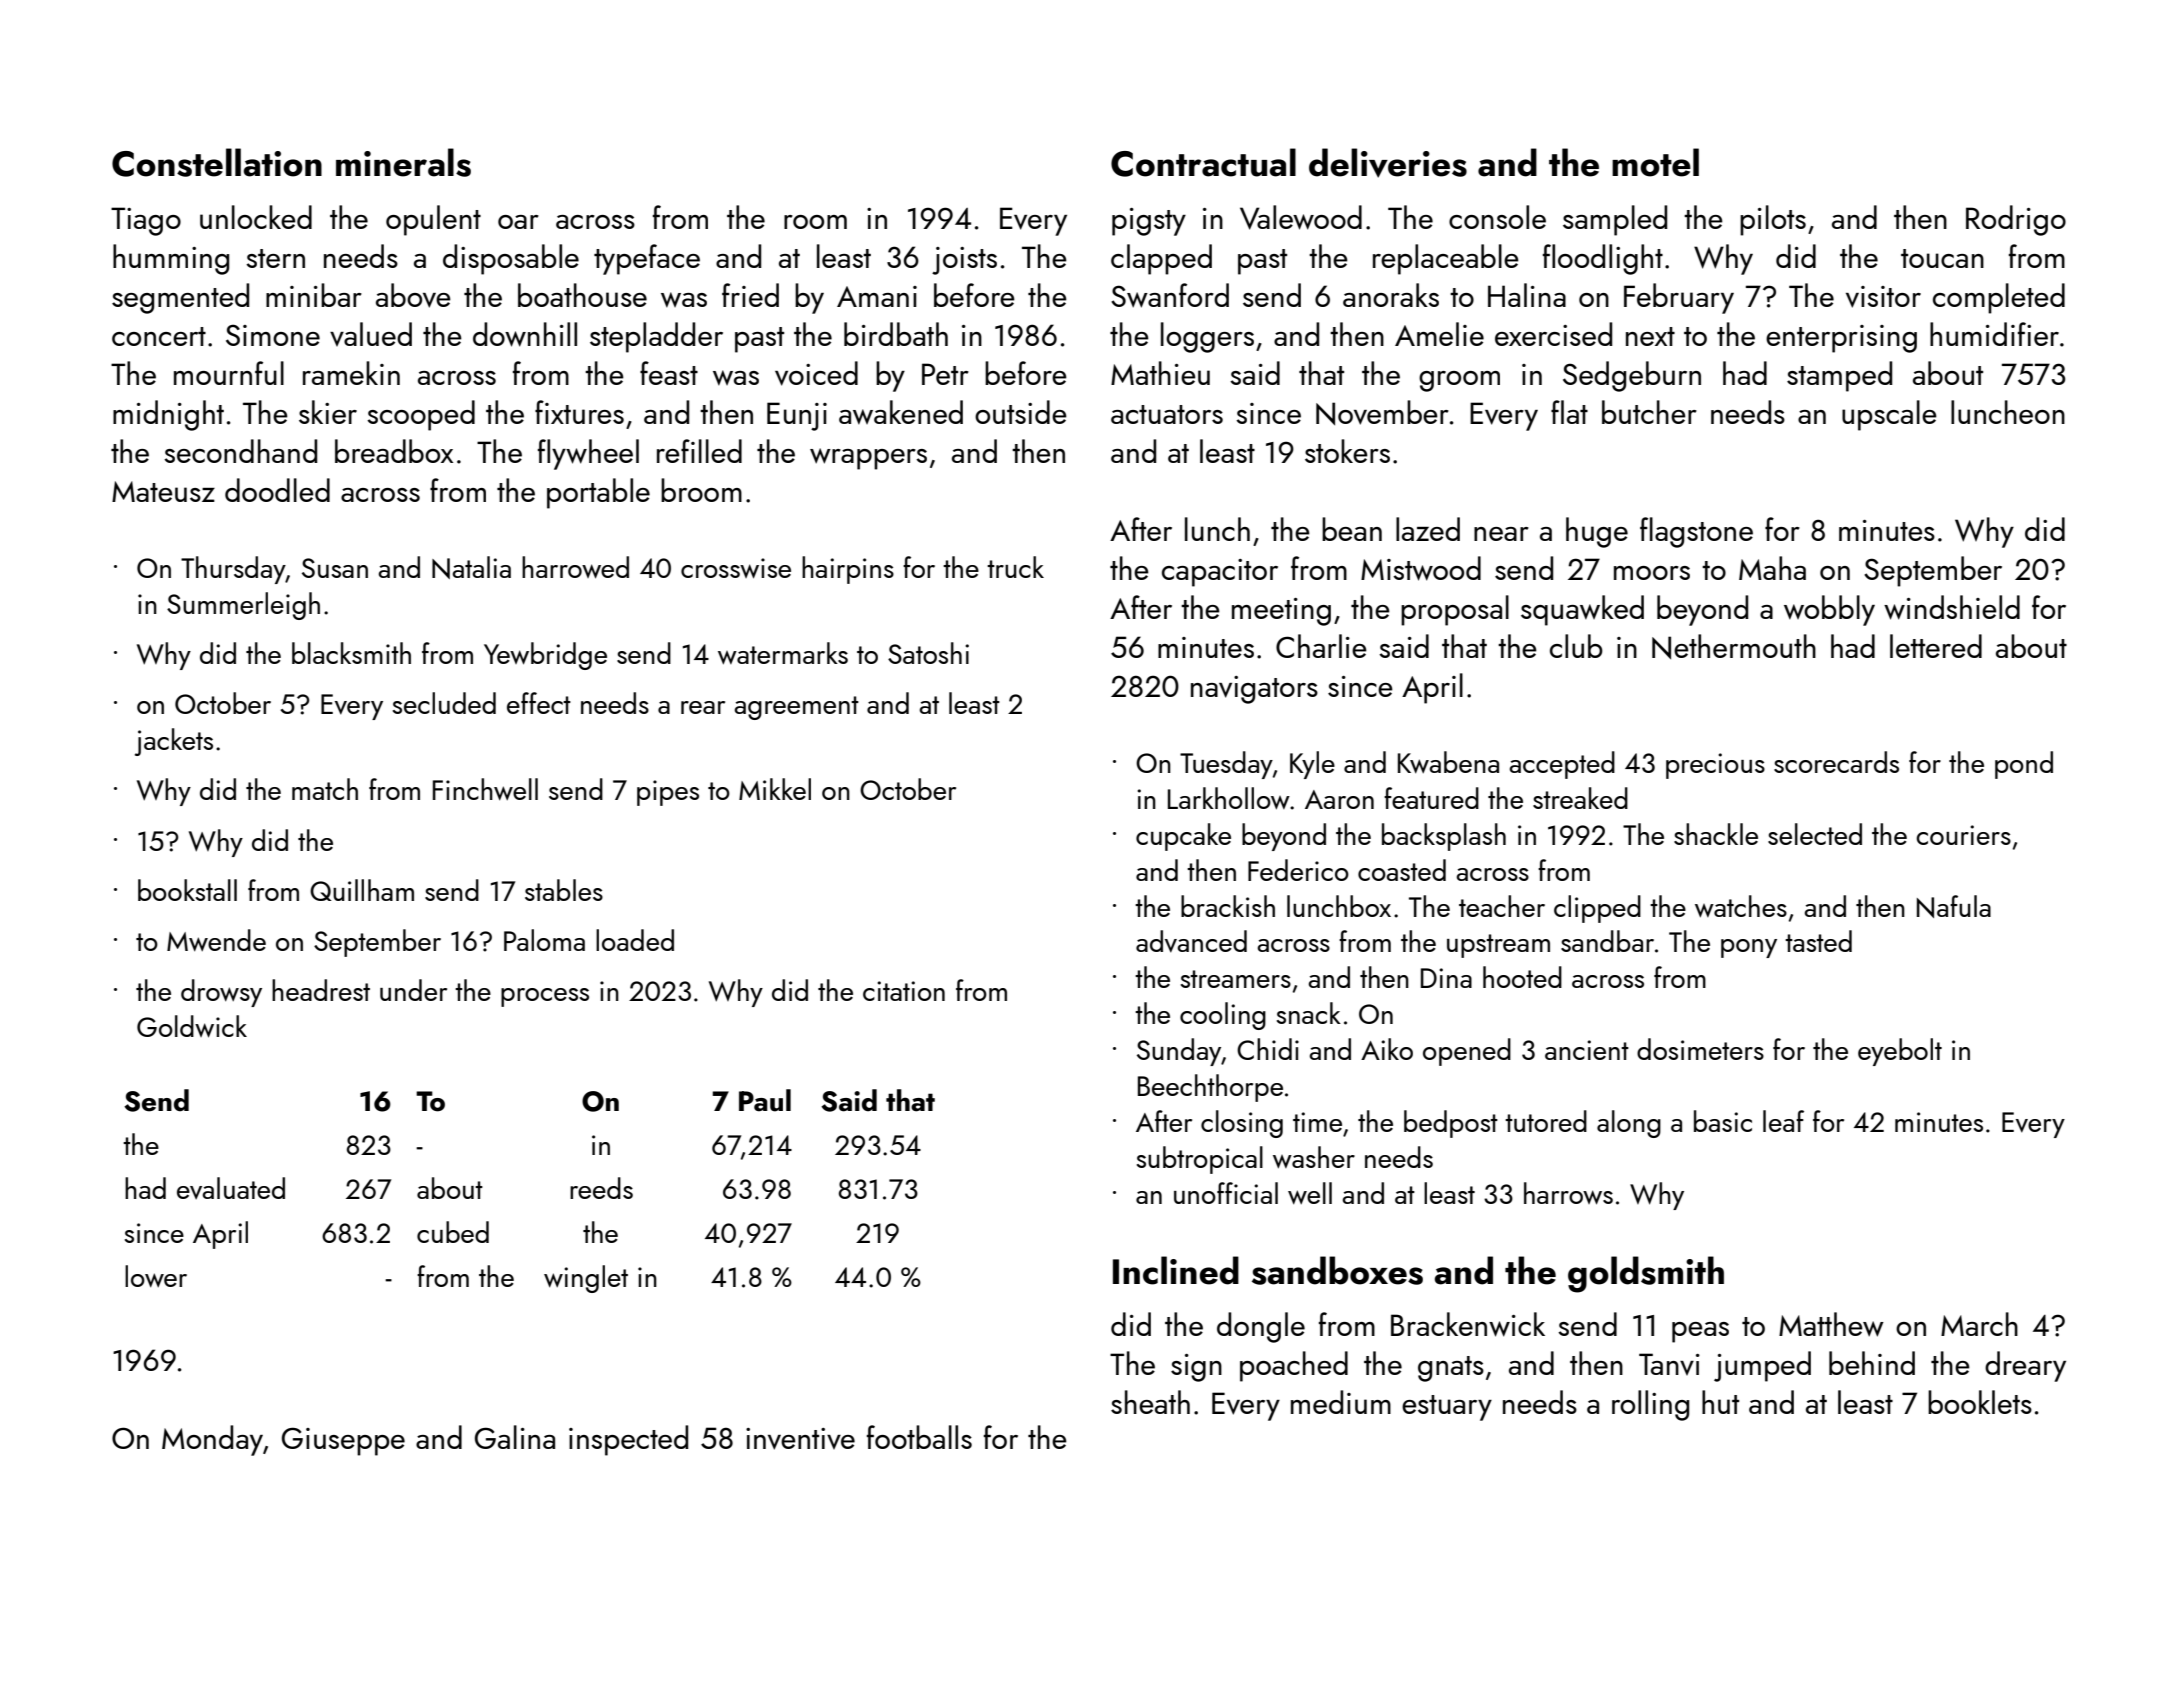 The image size is (2178, 1683). Describe the element at coordinates (1220, 573) in the document. I see `capacitor` at that location.
